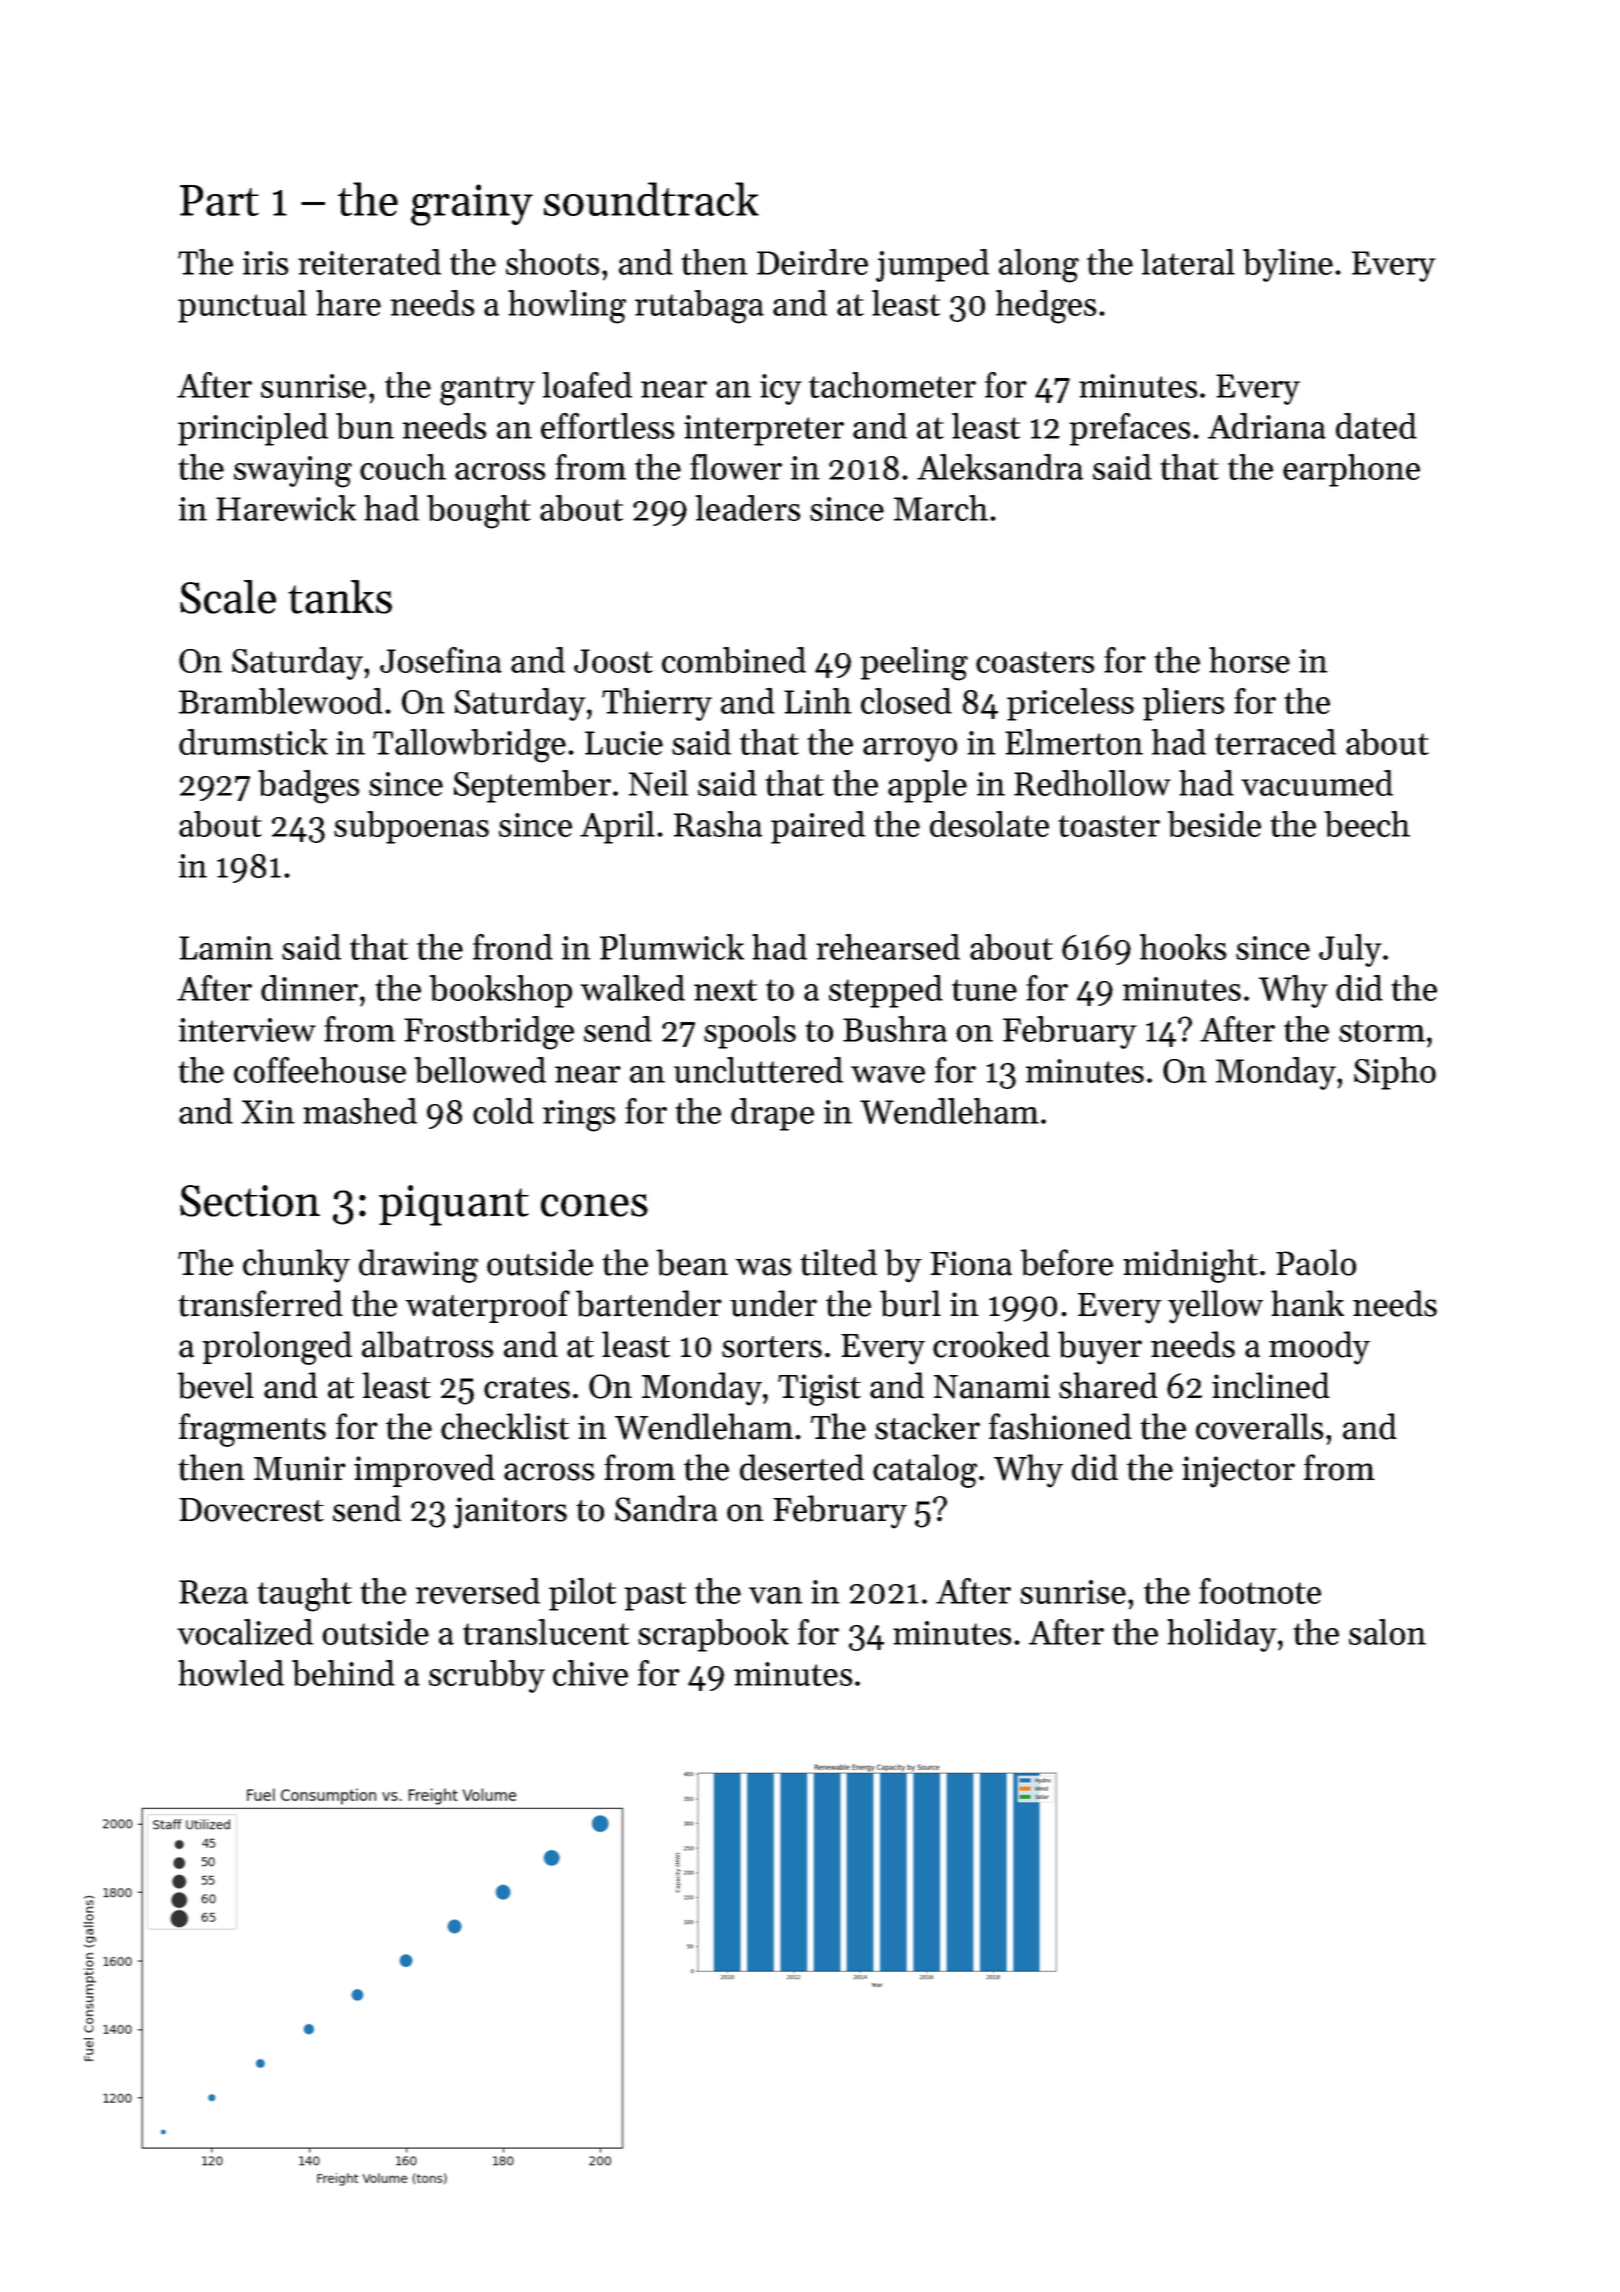 The height and width of the page is (2292, 1620). Describe the element at coordinates (215, 1385) in the page. I see `bevel` at that location.
